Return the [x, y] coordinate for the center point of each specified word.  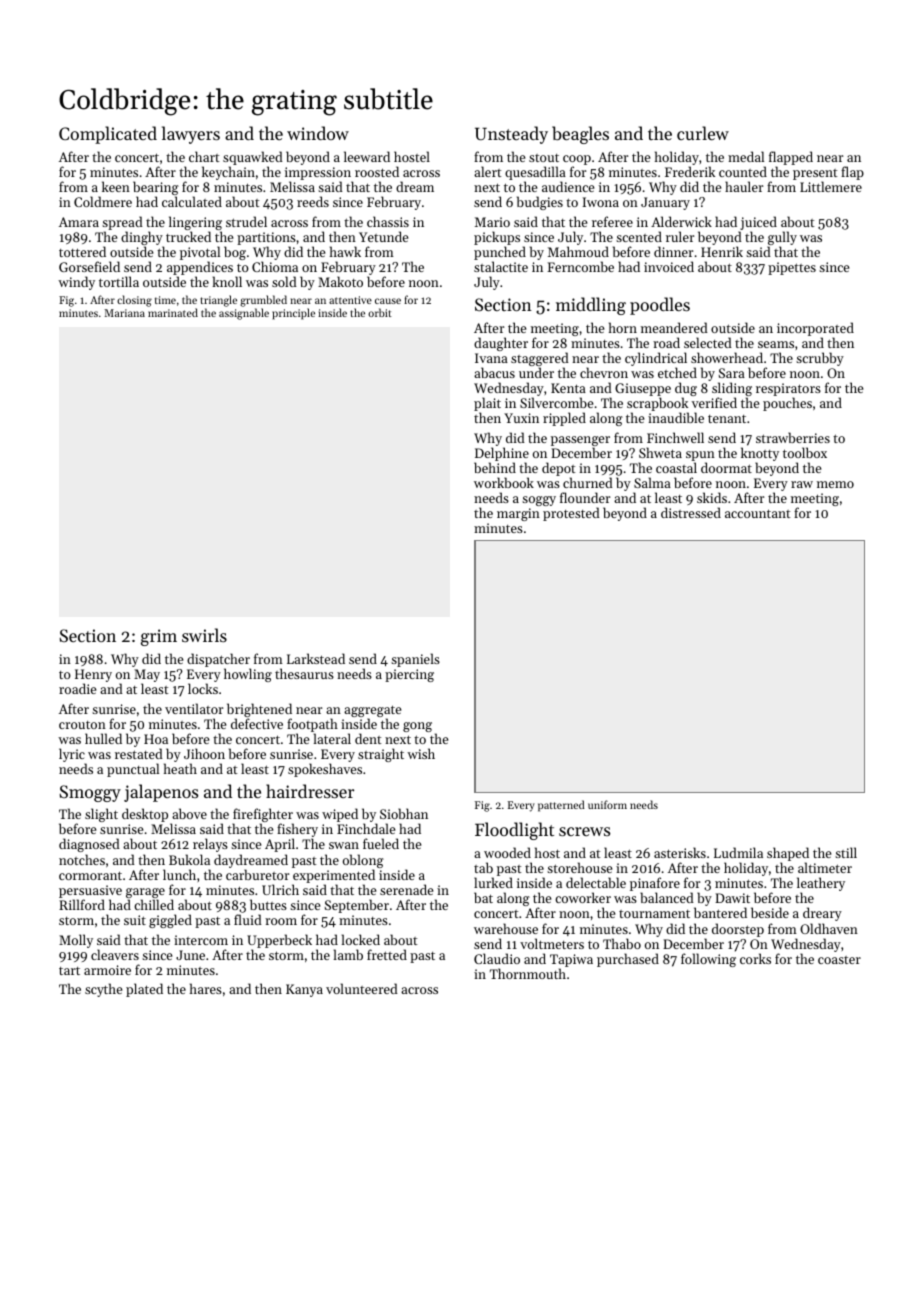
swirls [204, 635]
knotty [760, 454]
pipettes [792, 268]
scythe [103, 990]
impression [318, 173]
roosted [377, 171]
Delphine [502, 454]
